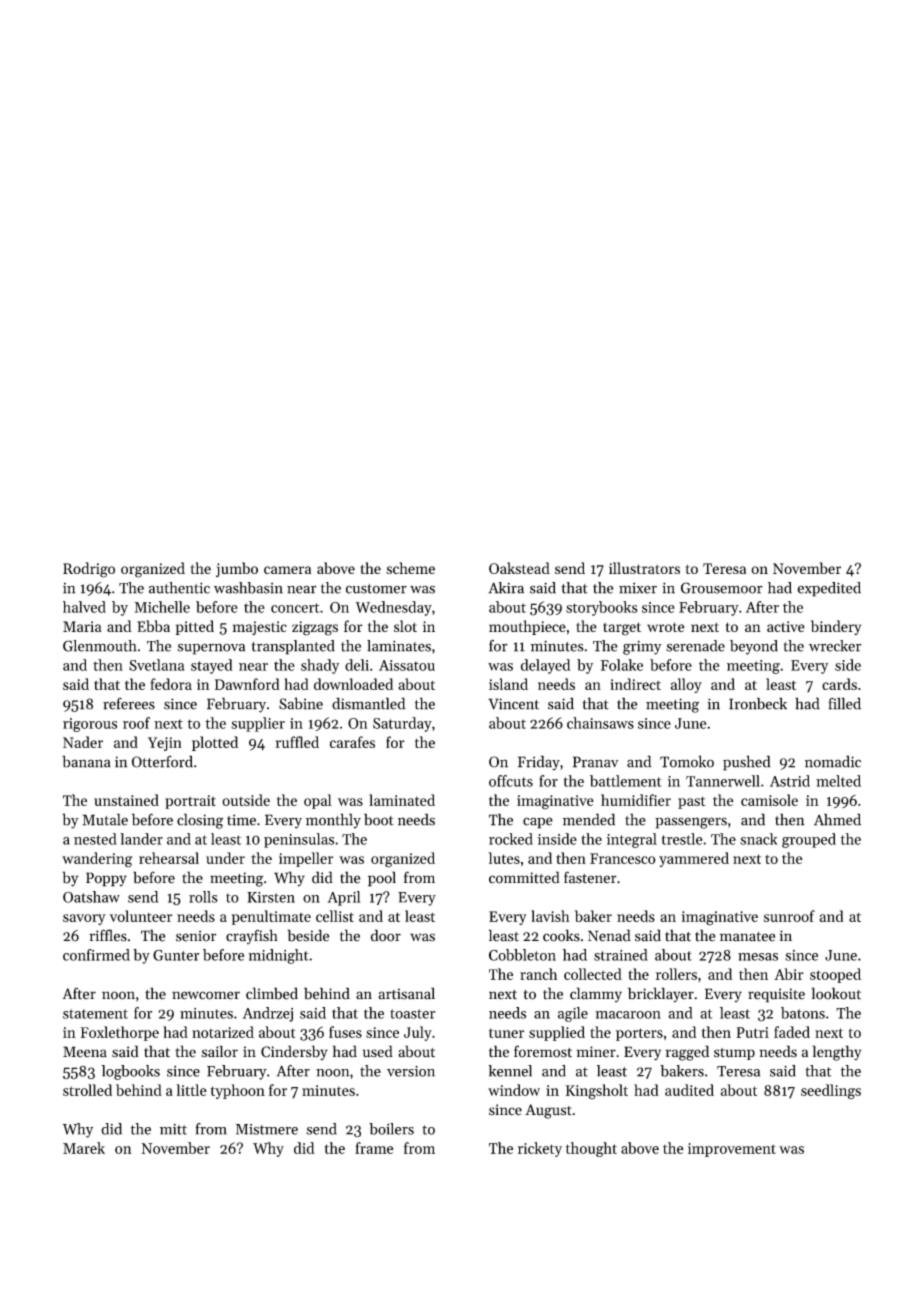 The height and width of the screenshot is (1311, 924). What do you see at coordinates (694, 859) in the screenshot?
I see `yammered` at bounding box center [694, 859].
